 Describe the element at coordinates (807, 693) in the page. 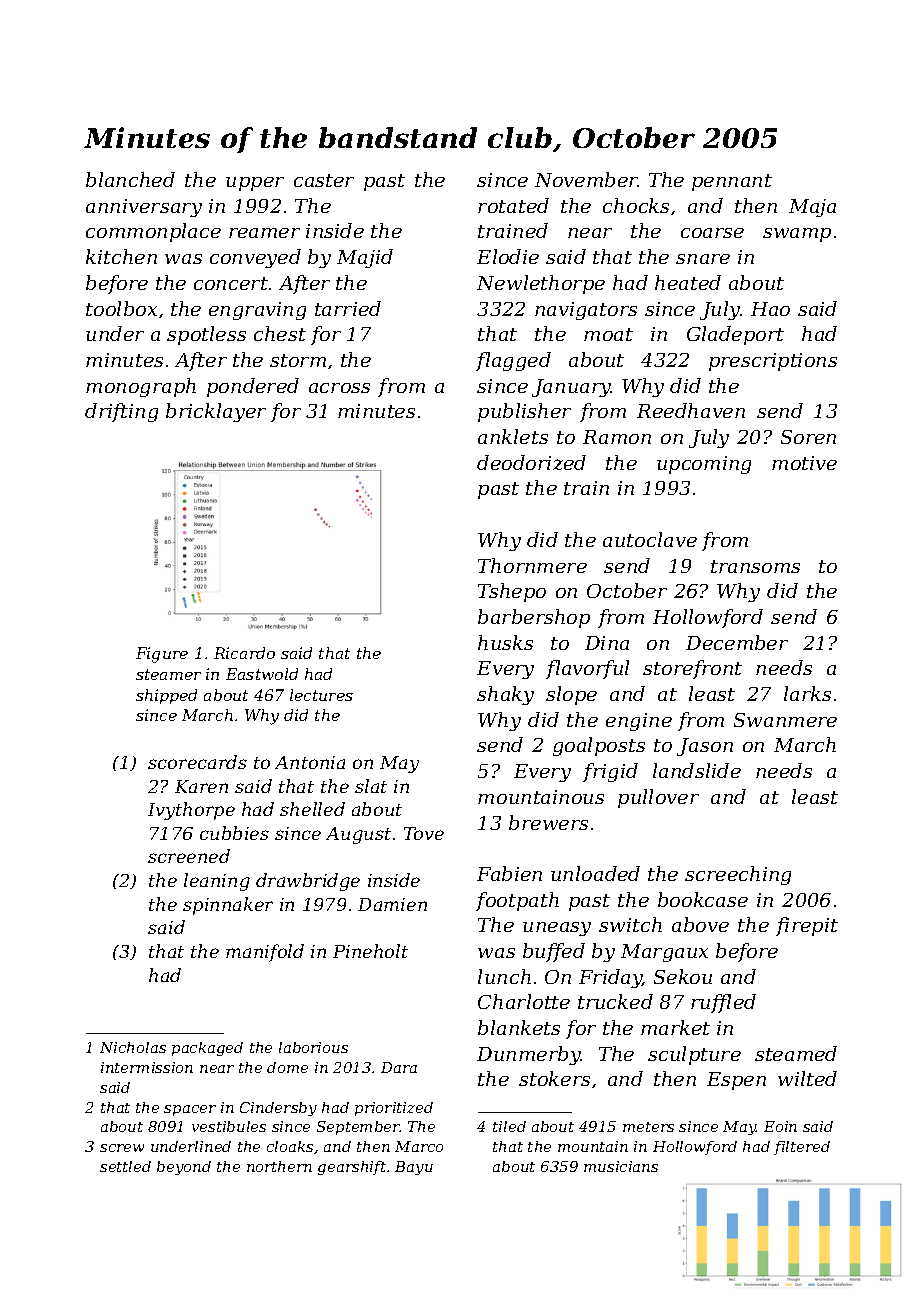

I see `larks` at that location.
